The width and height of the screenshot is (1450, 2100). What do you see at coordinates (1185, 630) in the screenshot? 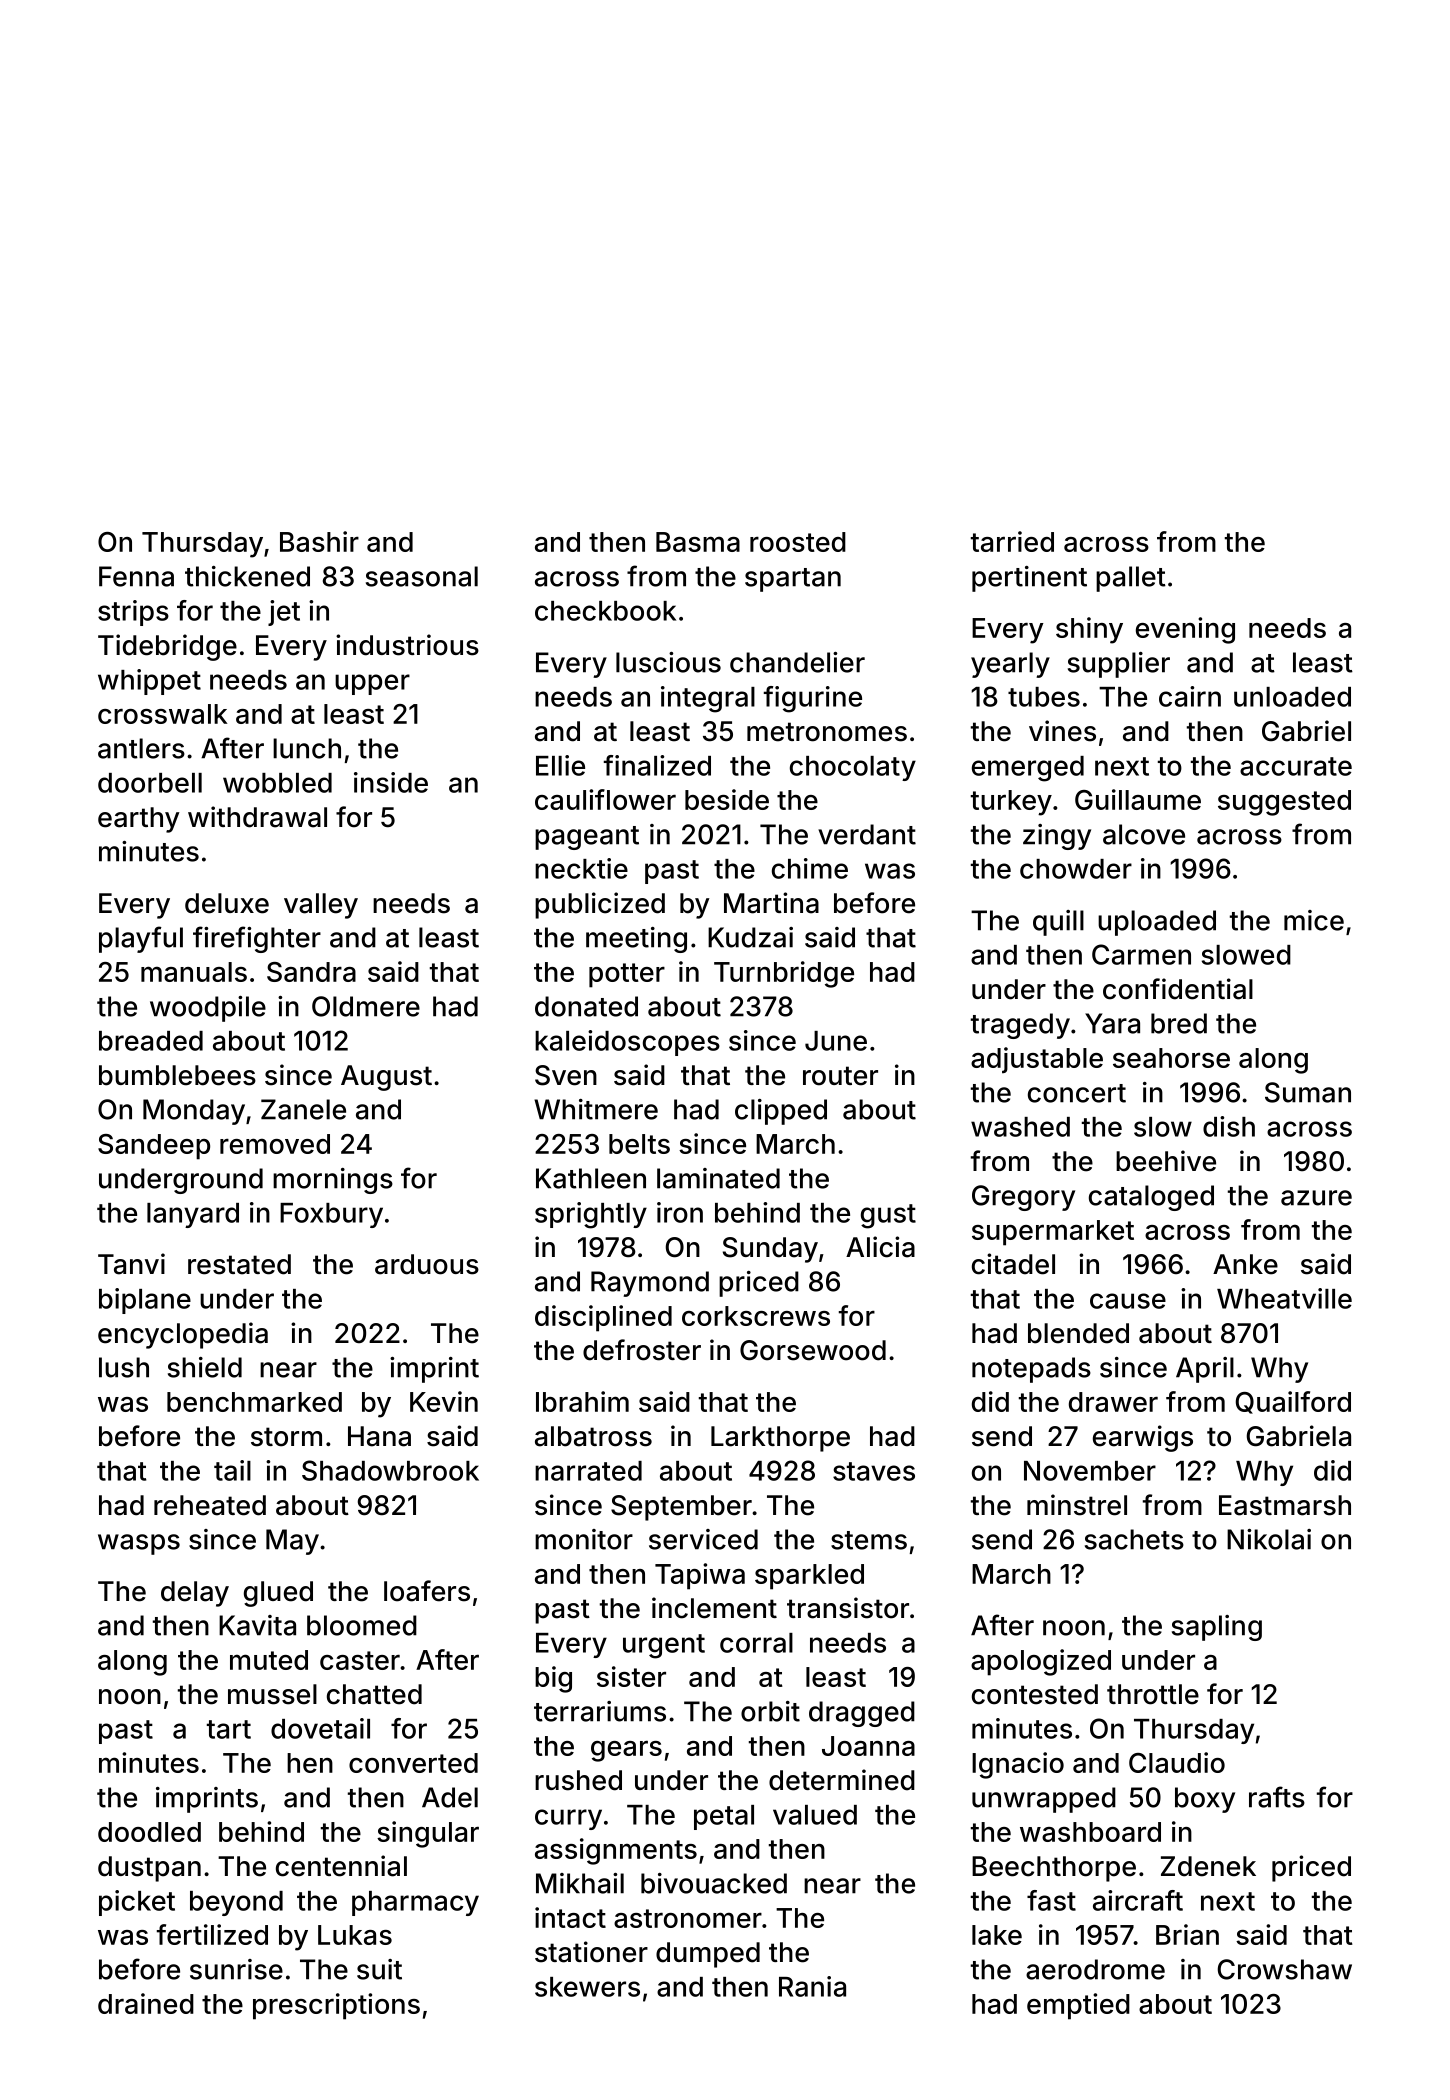
I see `evening` at bounding box center [1185, 630].
